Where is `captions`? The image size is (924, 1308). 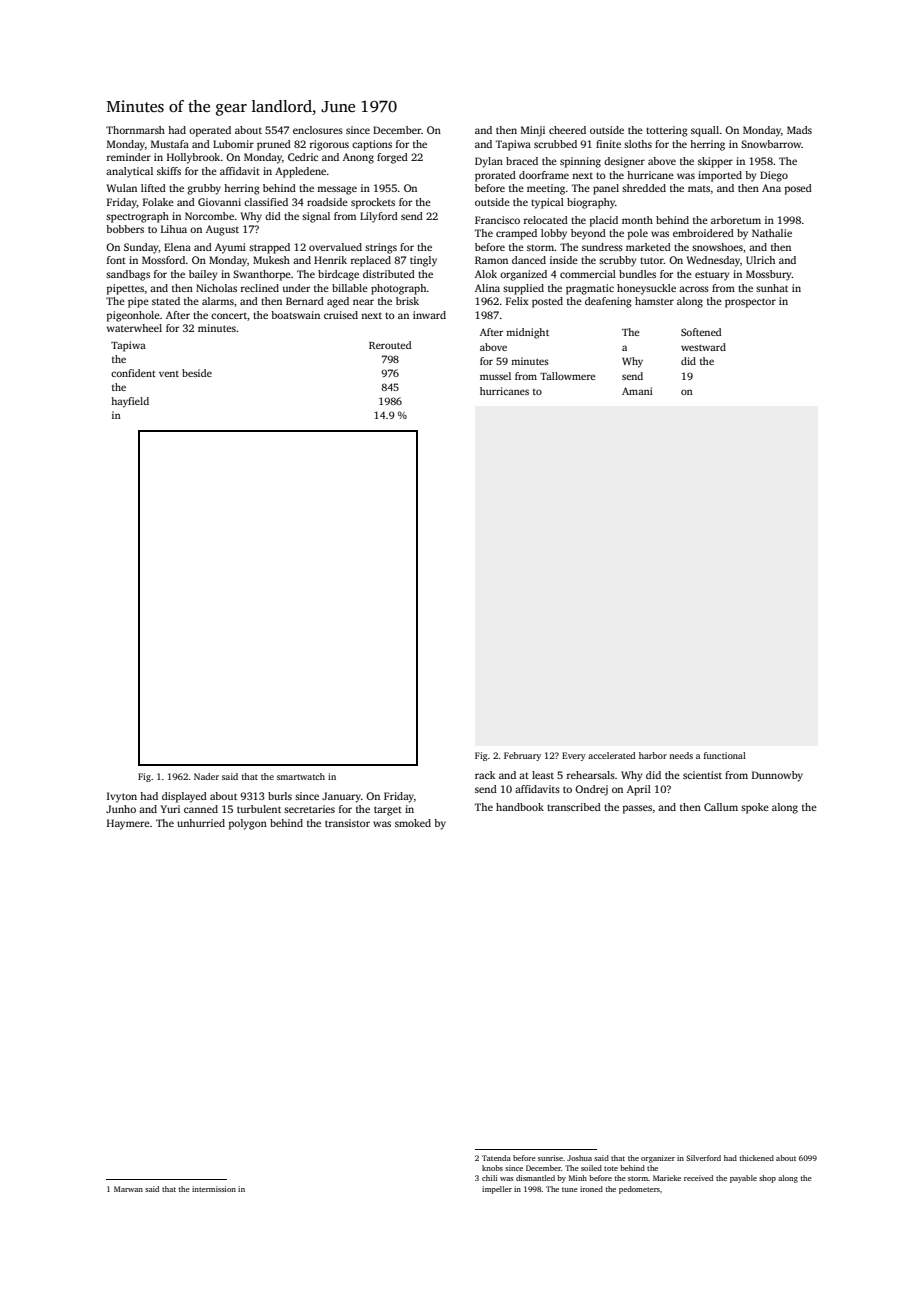
captions is located at coordinates (372, 145).
